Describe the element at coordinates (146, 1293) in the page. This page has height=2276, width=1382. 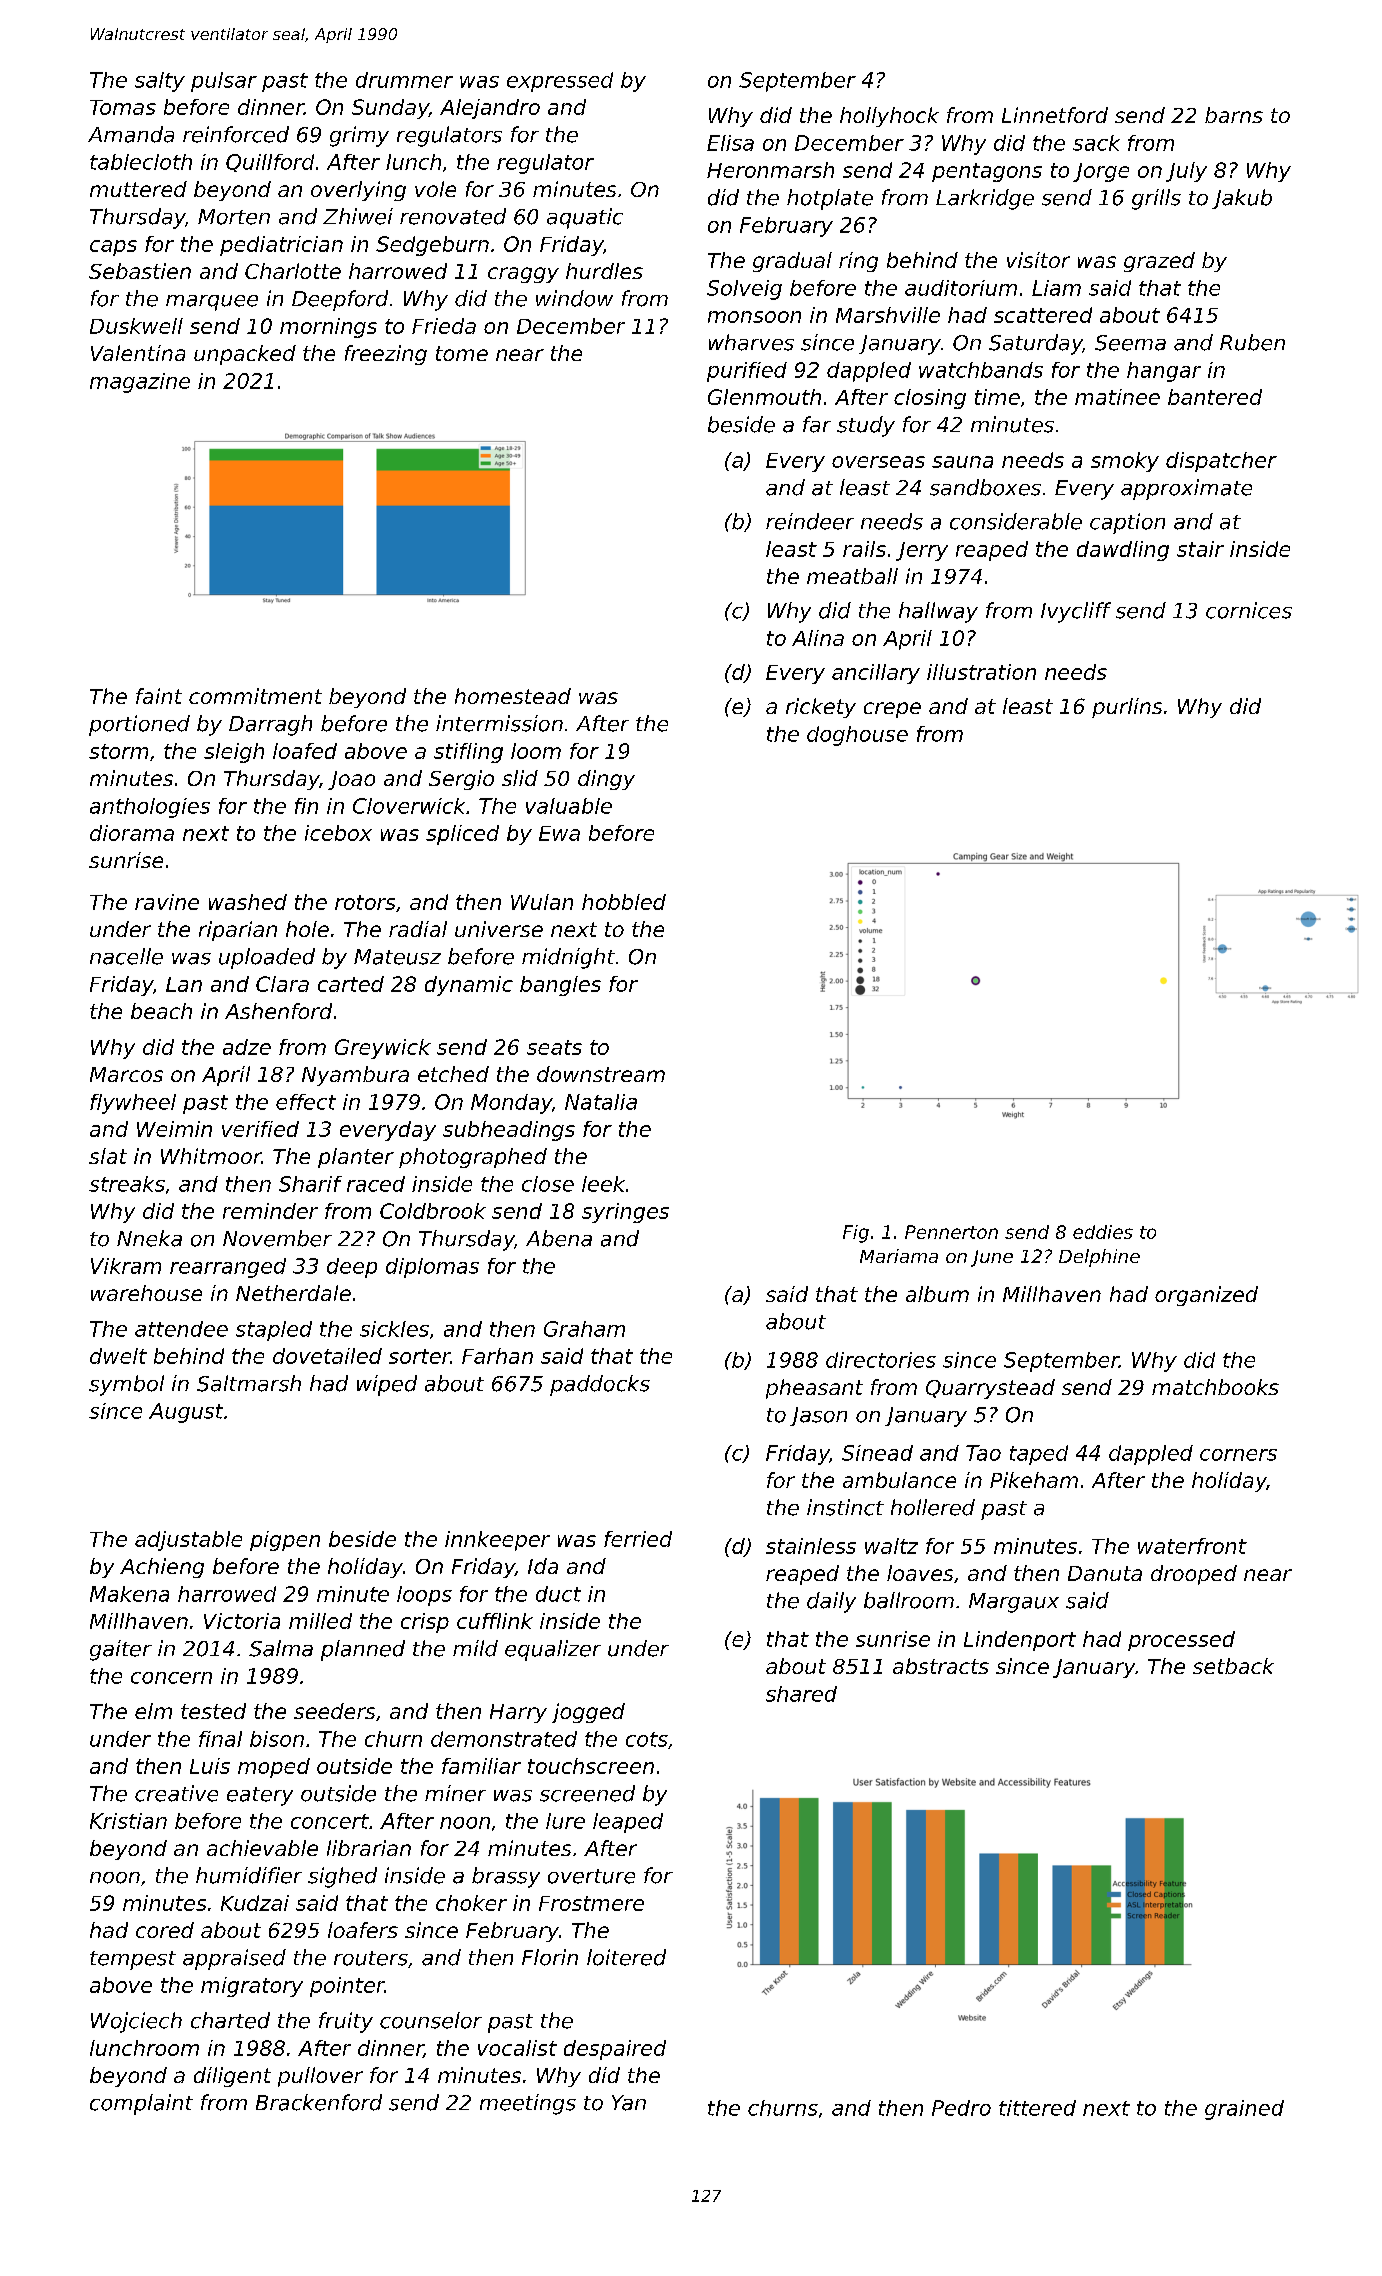
I see `warehouse` at that location.
